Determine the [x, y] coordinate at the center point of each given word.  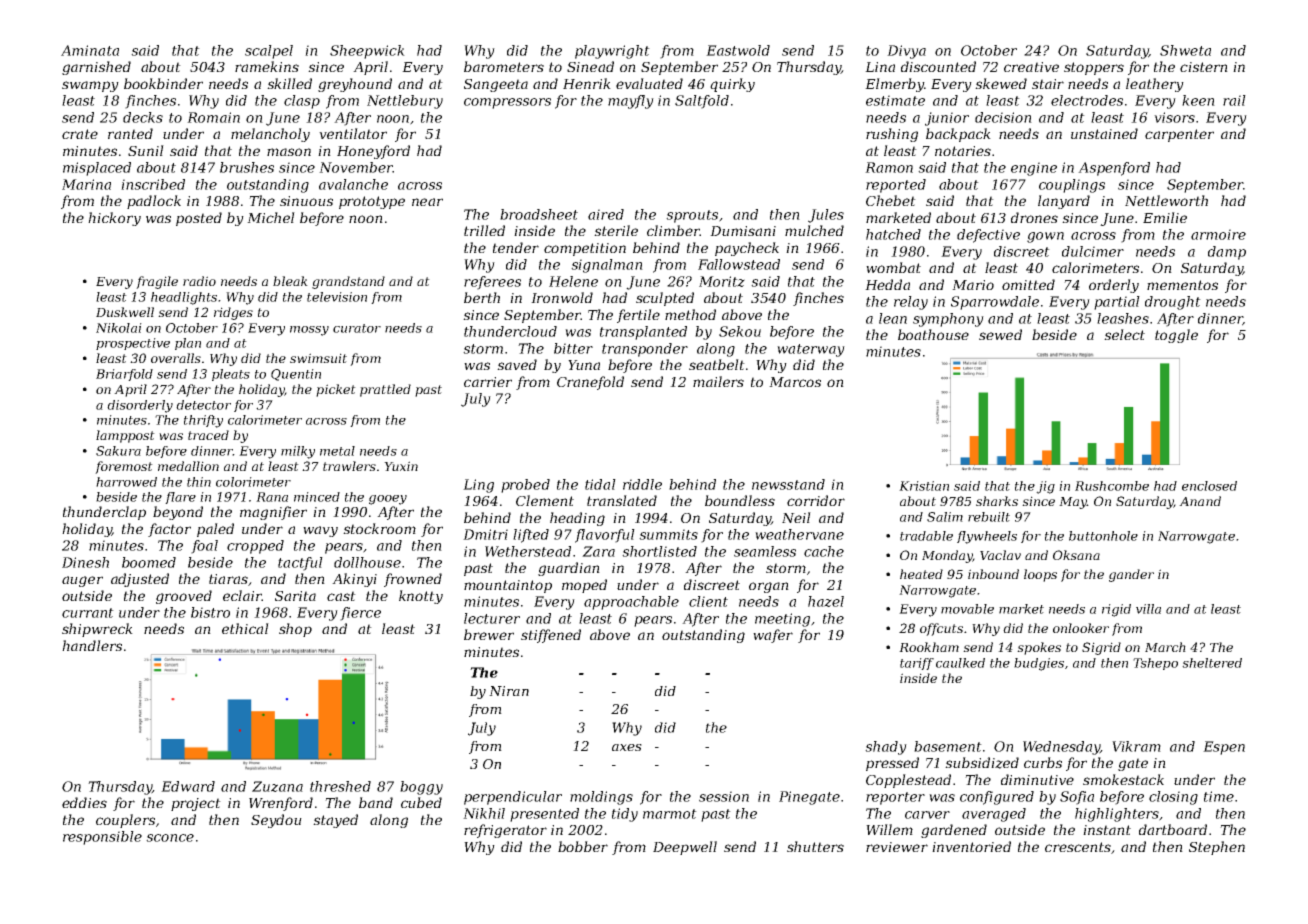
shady [886, 748]
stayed [335, 821]
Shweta [1185, 50]
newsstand [788, 484]
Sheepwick [367, 52]
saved [517, 364]
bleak [290, 281]
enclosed [1209, 486]
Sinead [590, 66]
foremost [124, 467]
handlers [92, 645]
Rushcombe [1112, 486]
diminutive [1037, 779]
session [724, 796]
